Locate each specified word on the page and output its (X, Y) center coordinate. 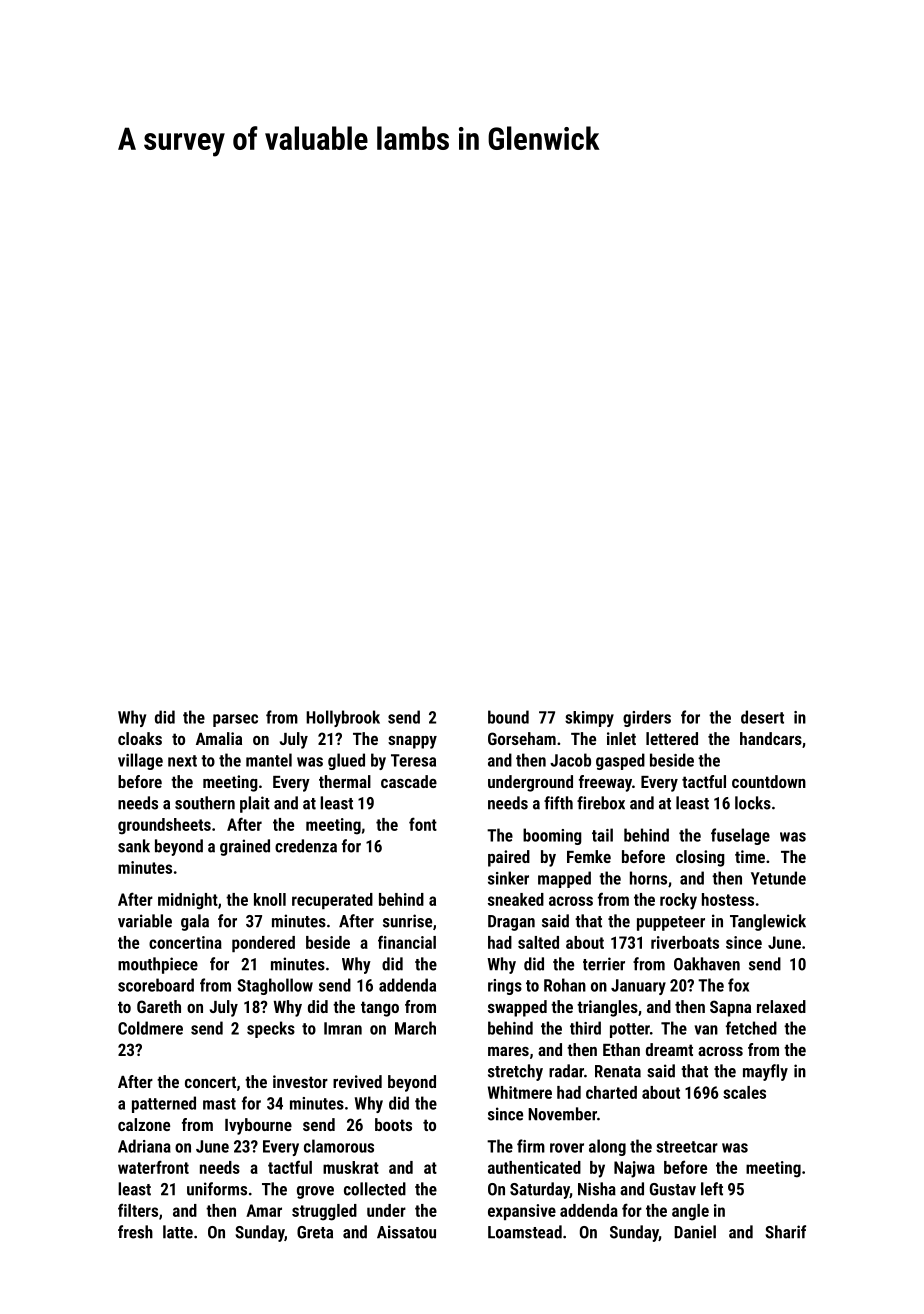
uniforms (217, 1189)
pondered (263, 944)
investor (300, 1081)
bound (508, 717)
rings (505, 987)
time (750, 856)
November (562, 1114)
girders (647, 718)
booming (552, 836)
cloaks (140, 738)
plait (255, 804)
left (712, 1189)
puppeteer (671, 923)
